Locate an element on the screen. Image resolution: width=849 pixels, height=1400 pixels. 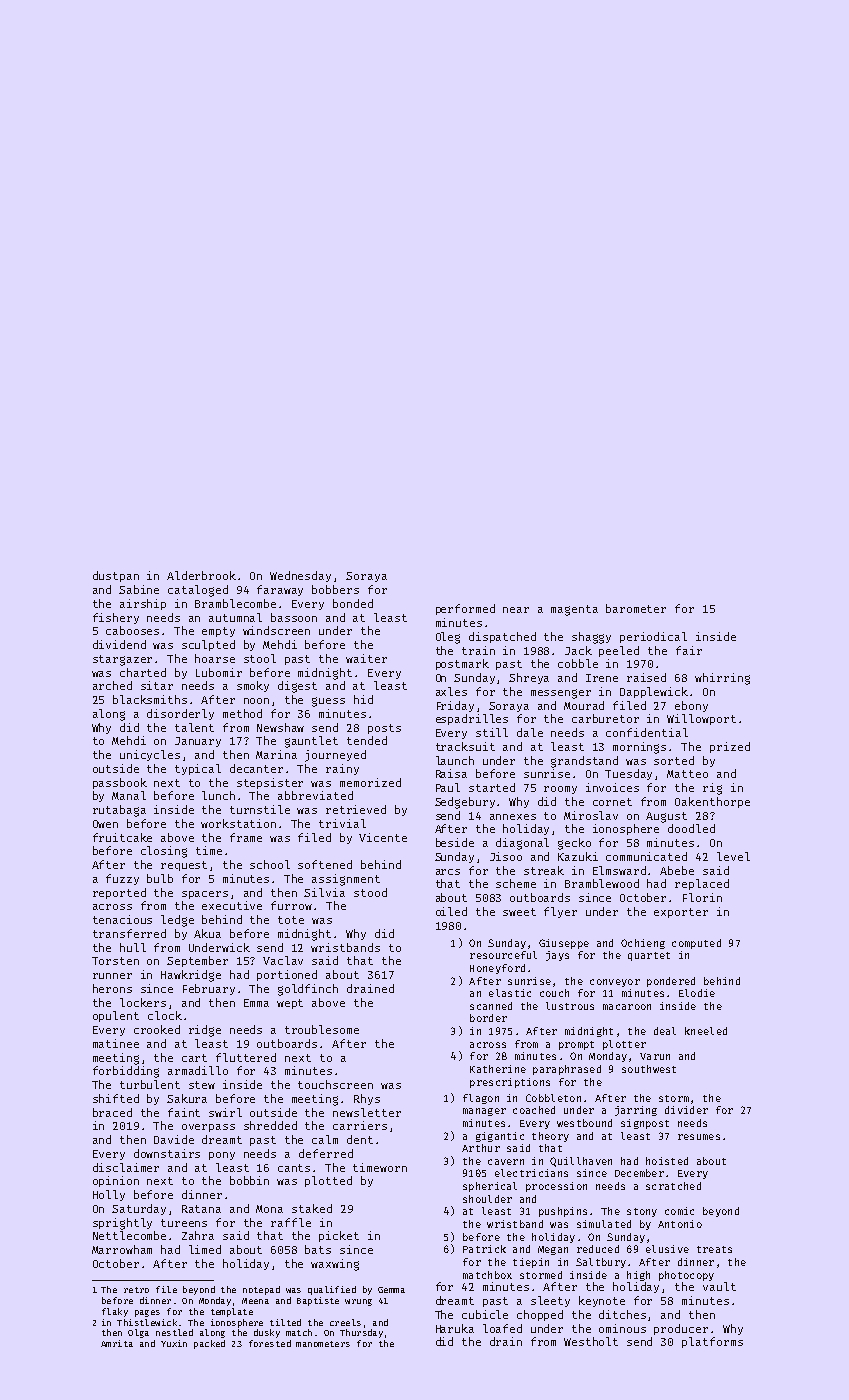
posts is located at coordinates (384, 729).
